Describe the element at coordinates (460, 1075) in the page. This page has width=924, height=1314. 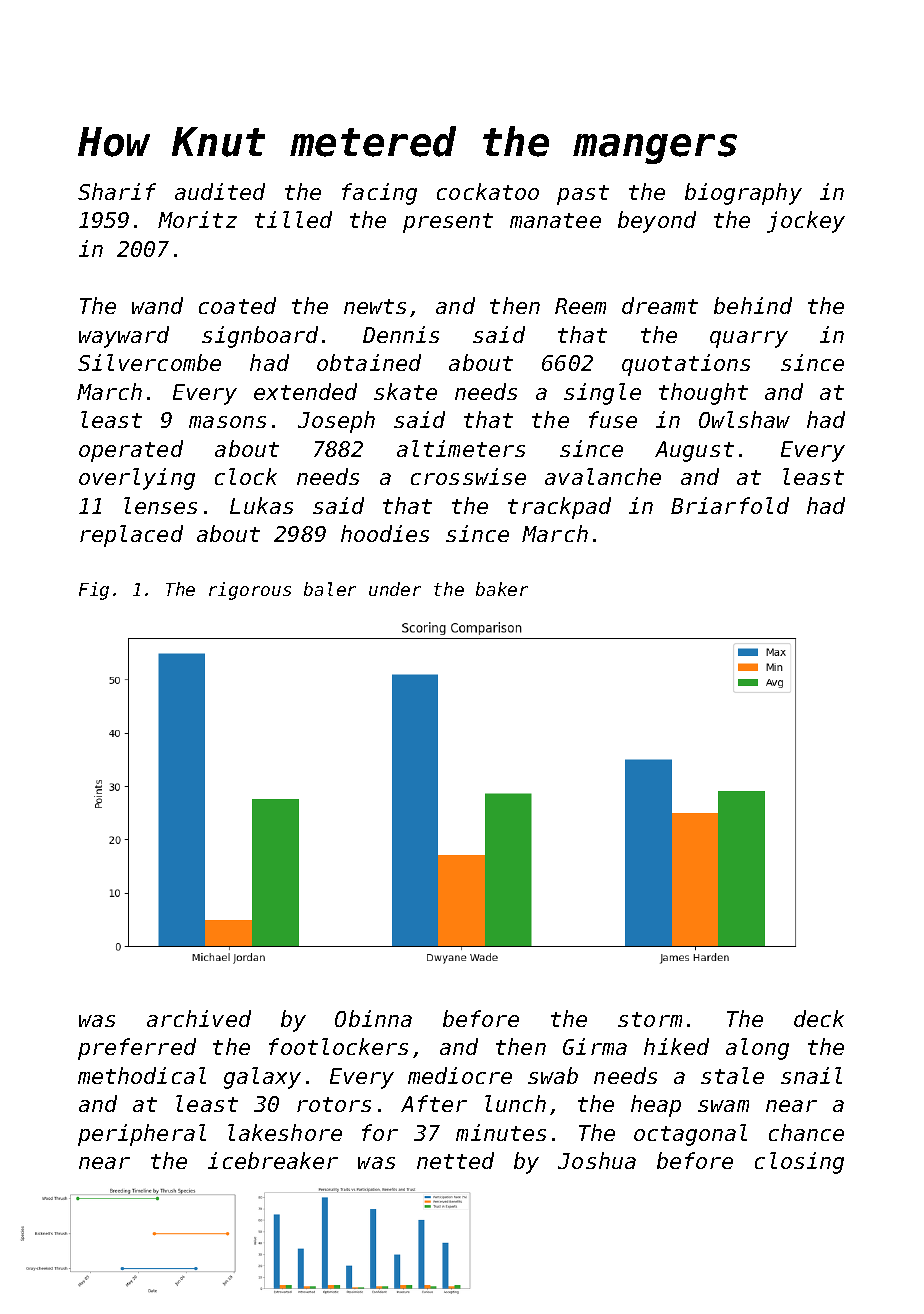
I see `mediocre` at that location.
